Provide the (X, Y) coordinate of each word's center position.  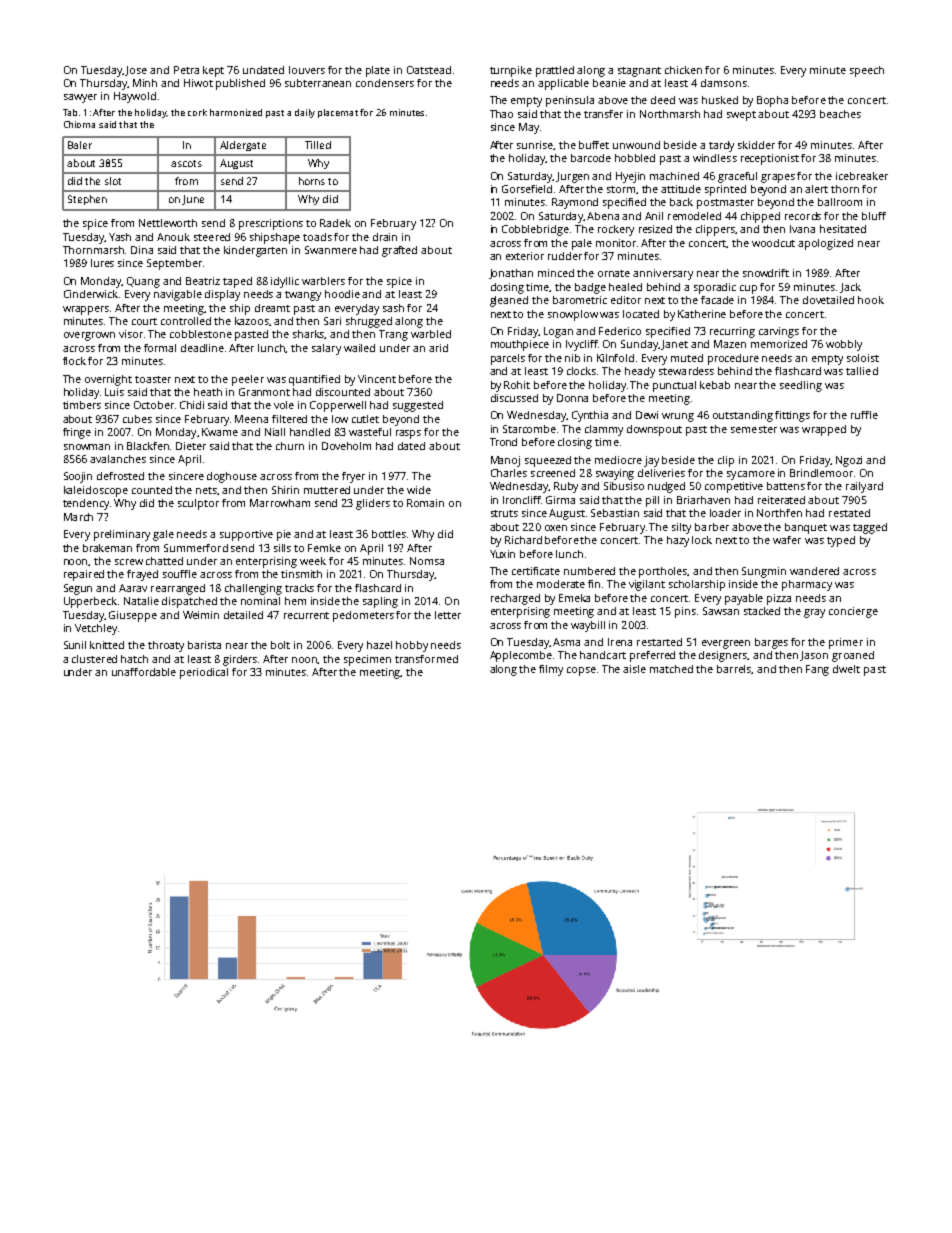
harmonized (236, 112)
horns (312, 181)
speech (867, 71)
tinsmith (301, 574)
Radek (335, 223)
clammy (604, 430)
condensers (385, 83)
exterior (525, 256)
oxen (556, 528)
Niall (275, 432)
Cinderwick (91, 294)
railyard (864, 487)
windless (715, 158)
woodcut (773, 243)
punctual (674, 386)
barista (204, 645)
